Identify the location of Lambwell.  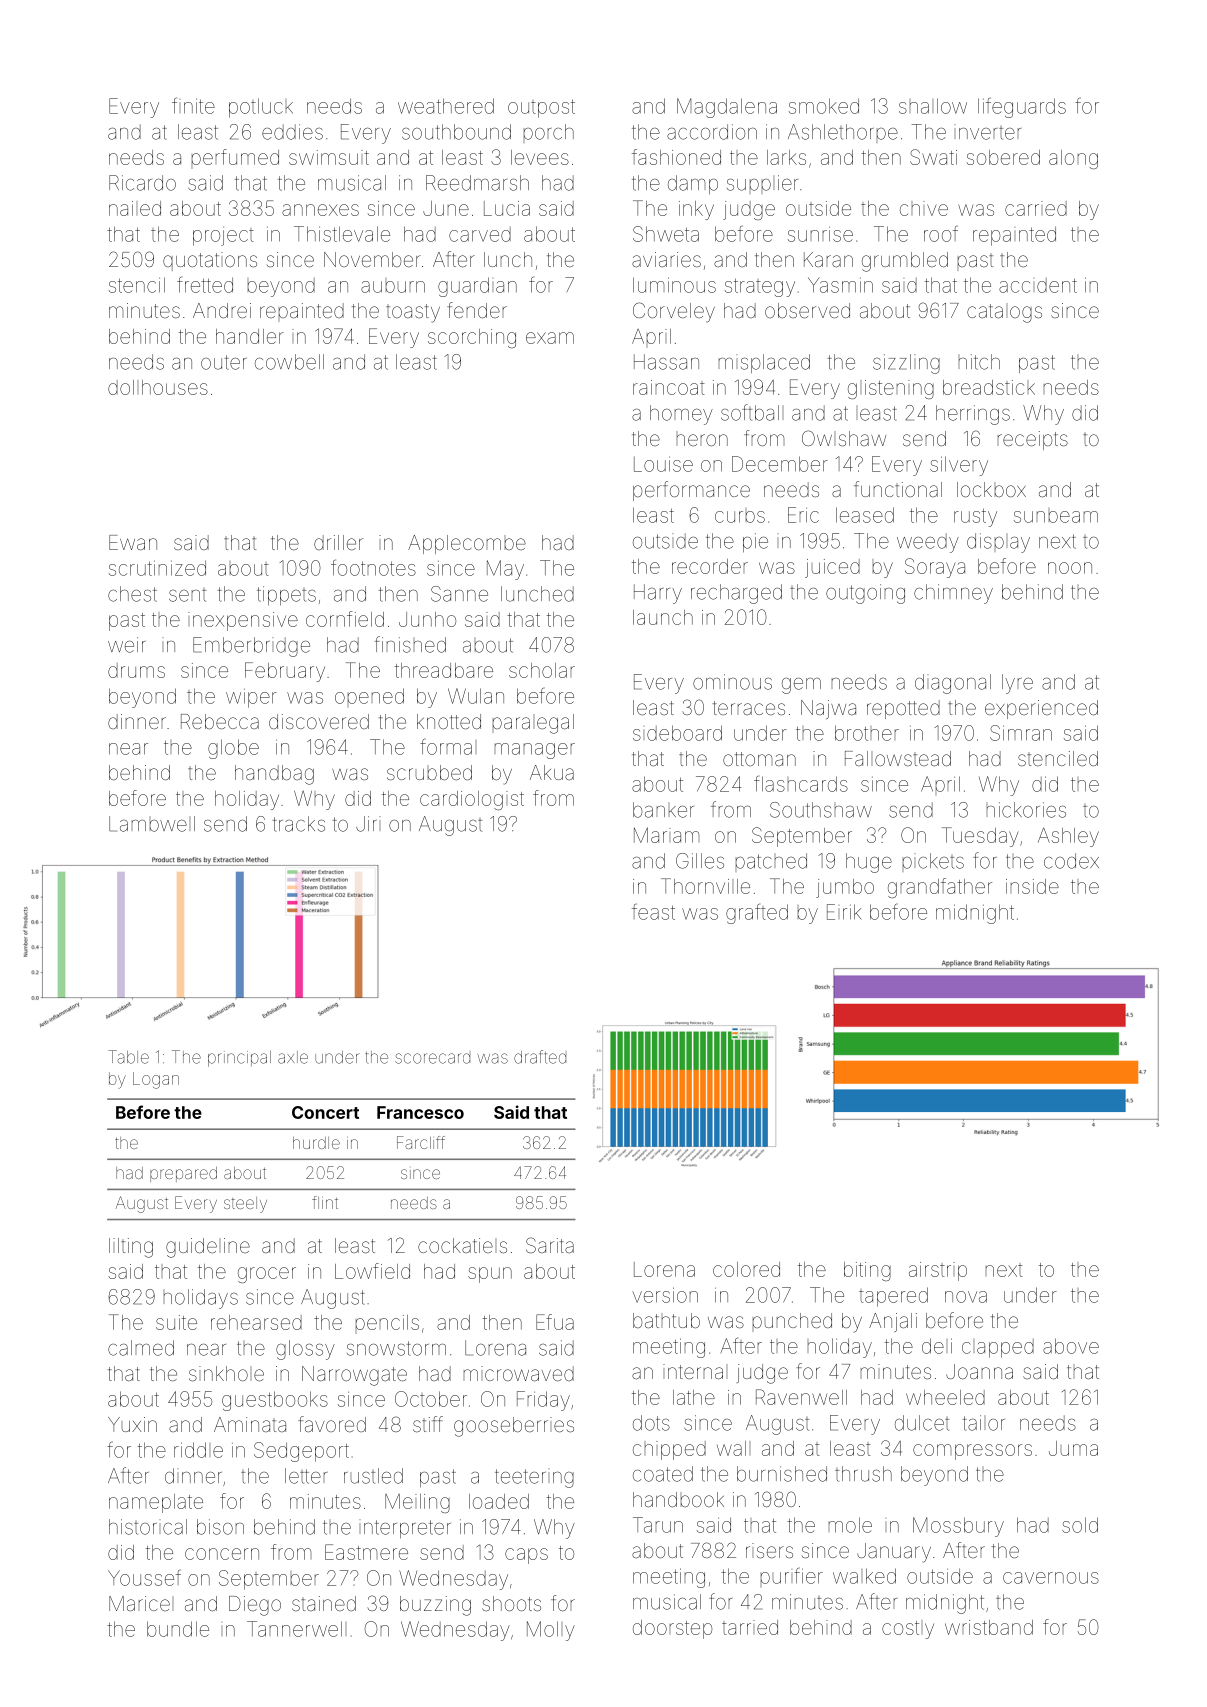
(152, 824).
